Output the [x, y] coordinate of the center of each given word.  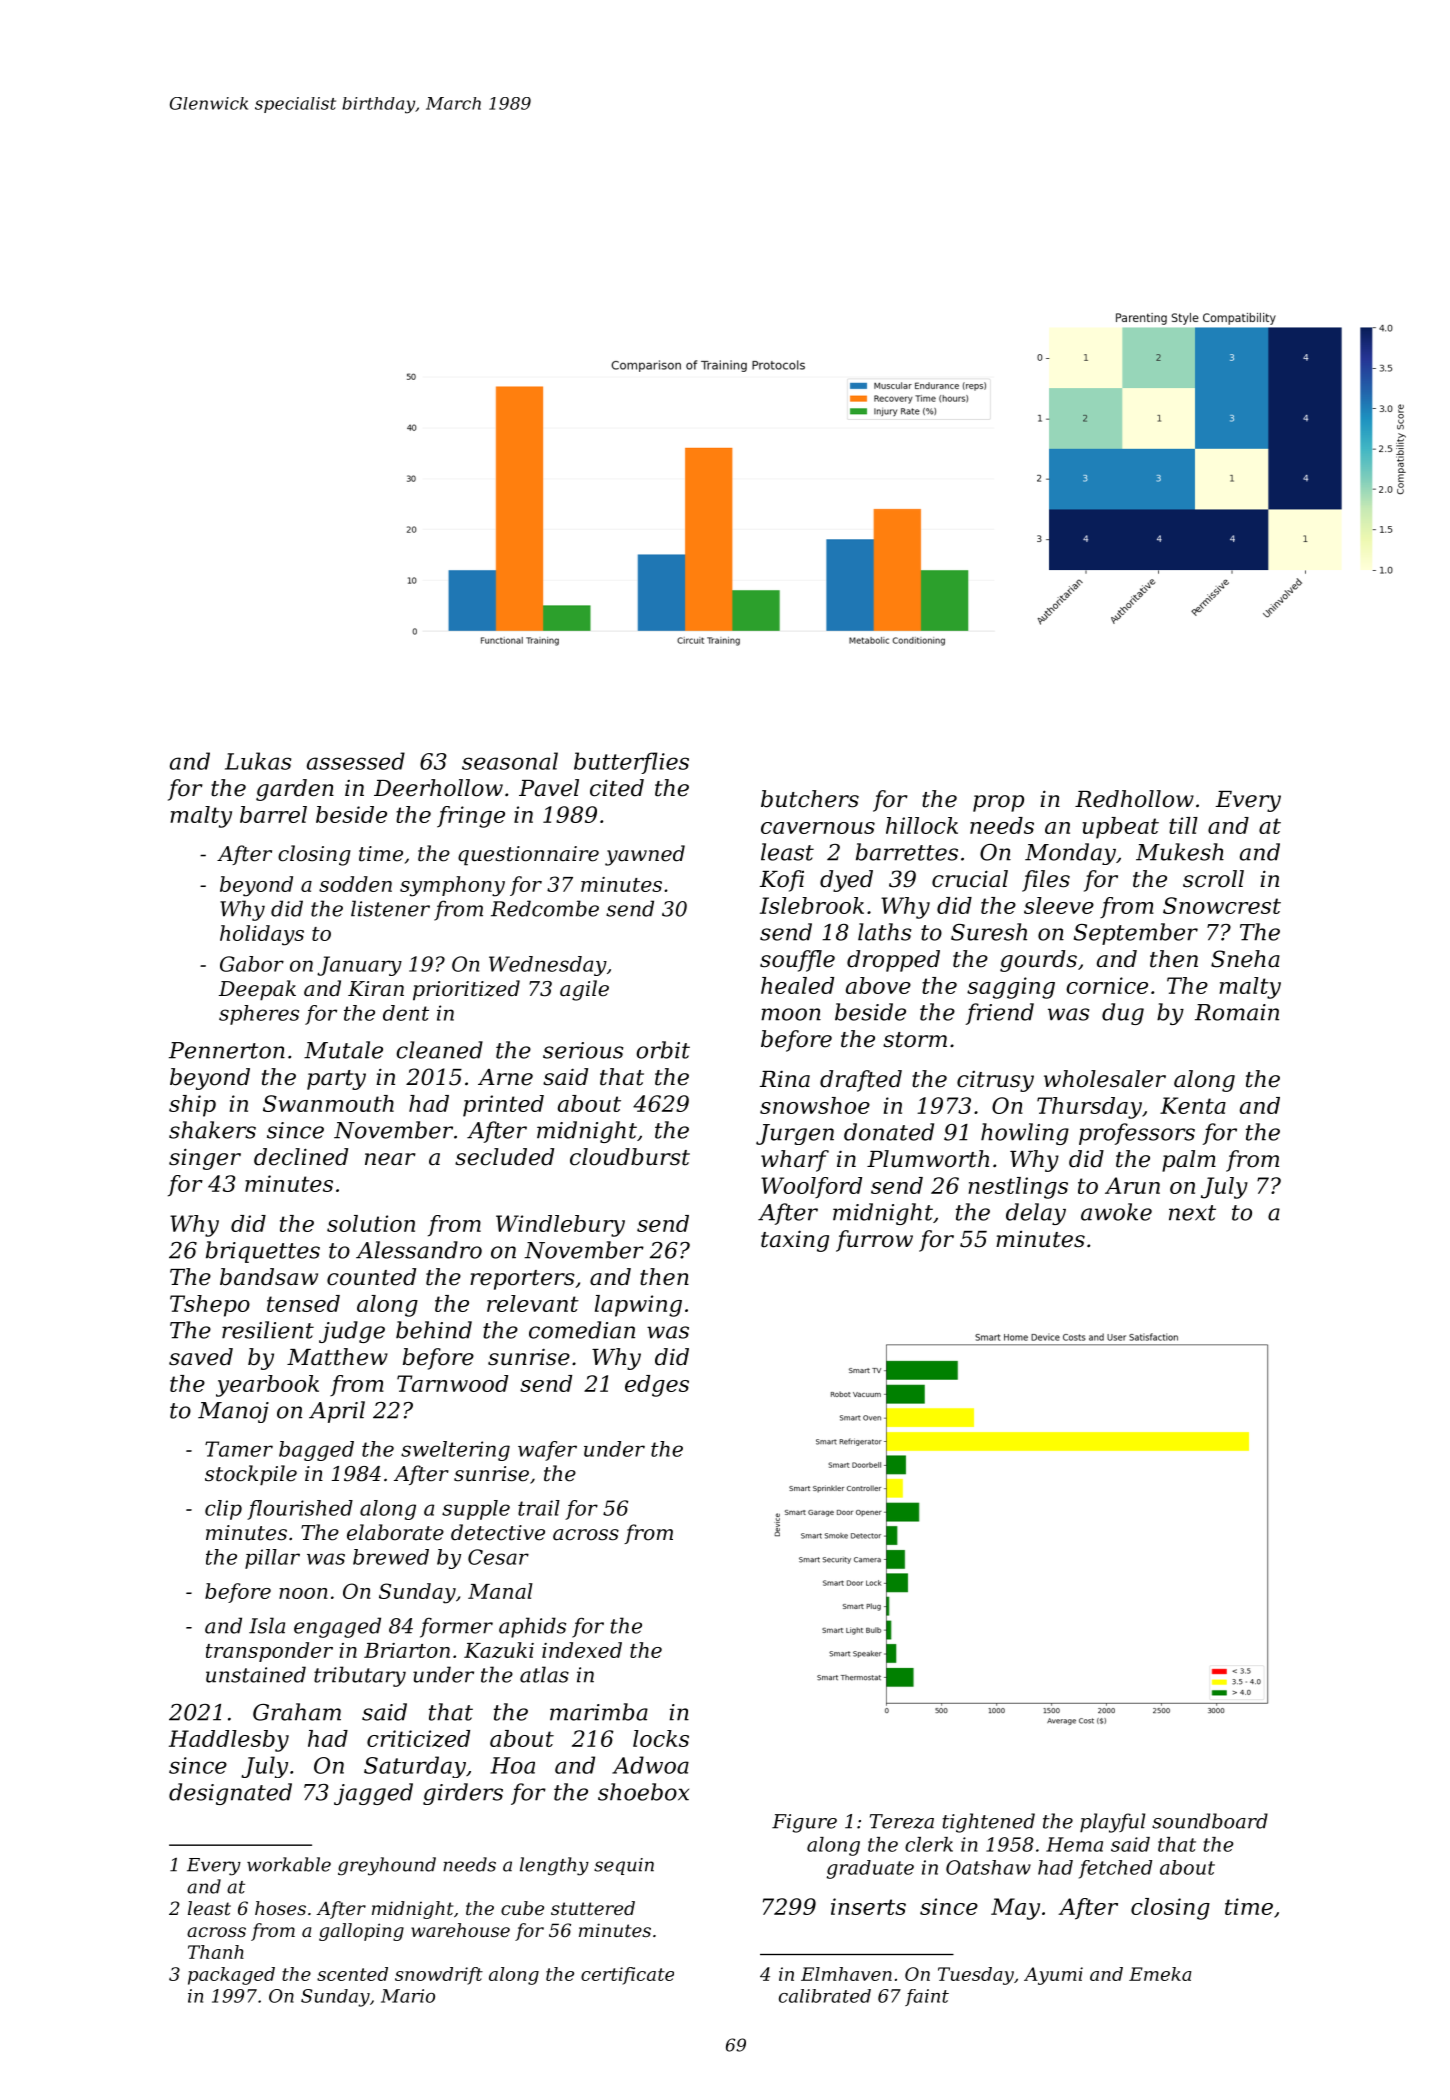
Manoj [233, 1412]
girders [463, 1794]
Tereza [902, 1821]
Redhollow [1134, 799]
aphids [532, 1627]
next [1192, 1213]
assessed [356, 761]
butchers [810, 799]
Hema [1074, 1844]
